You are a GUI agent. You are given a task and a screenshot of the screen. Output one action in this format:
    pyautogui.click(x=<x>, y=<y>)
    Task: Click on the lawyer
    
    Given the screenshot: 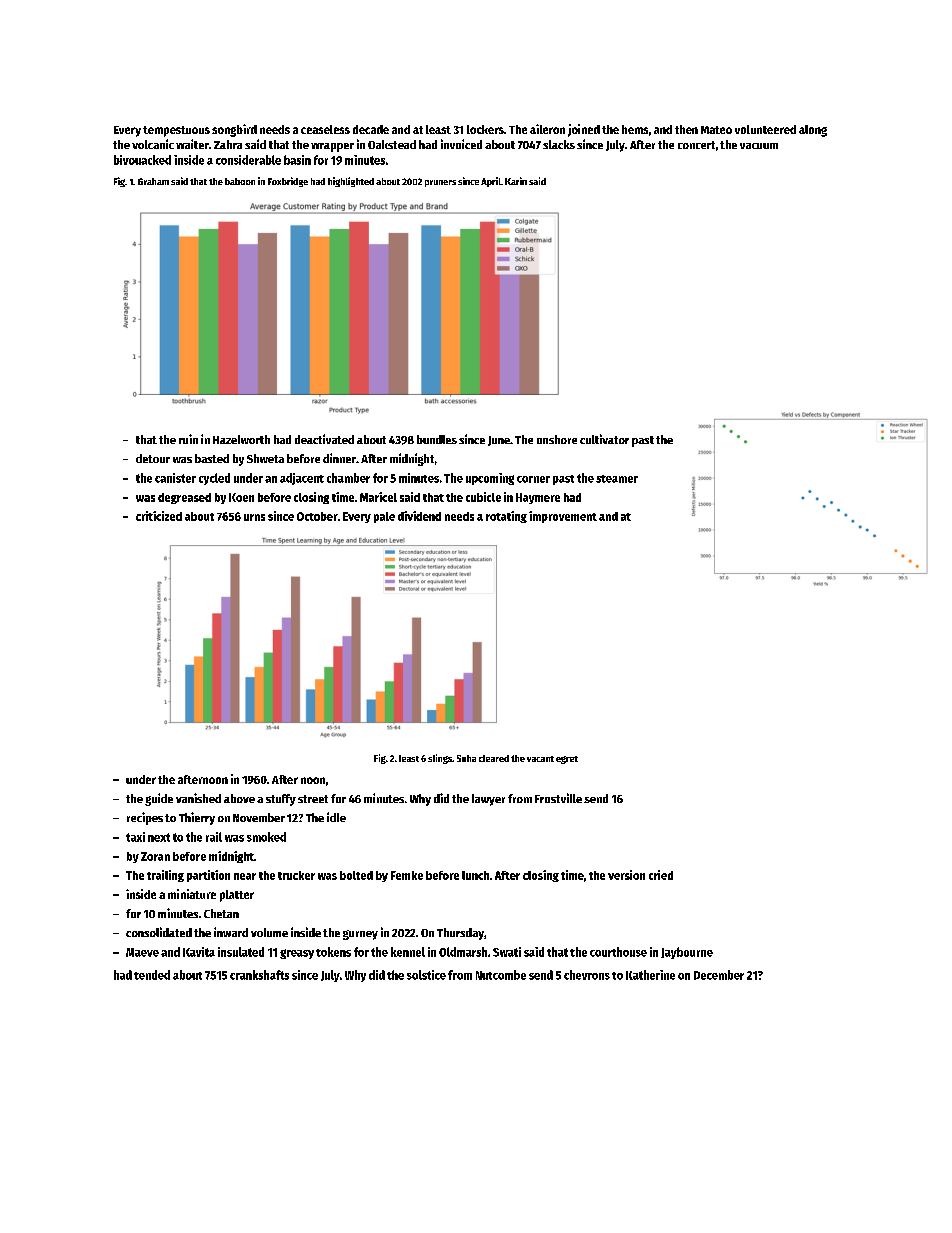 What is the action you would take?
    pyautogui.click(x=488, y=800)
